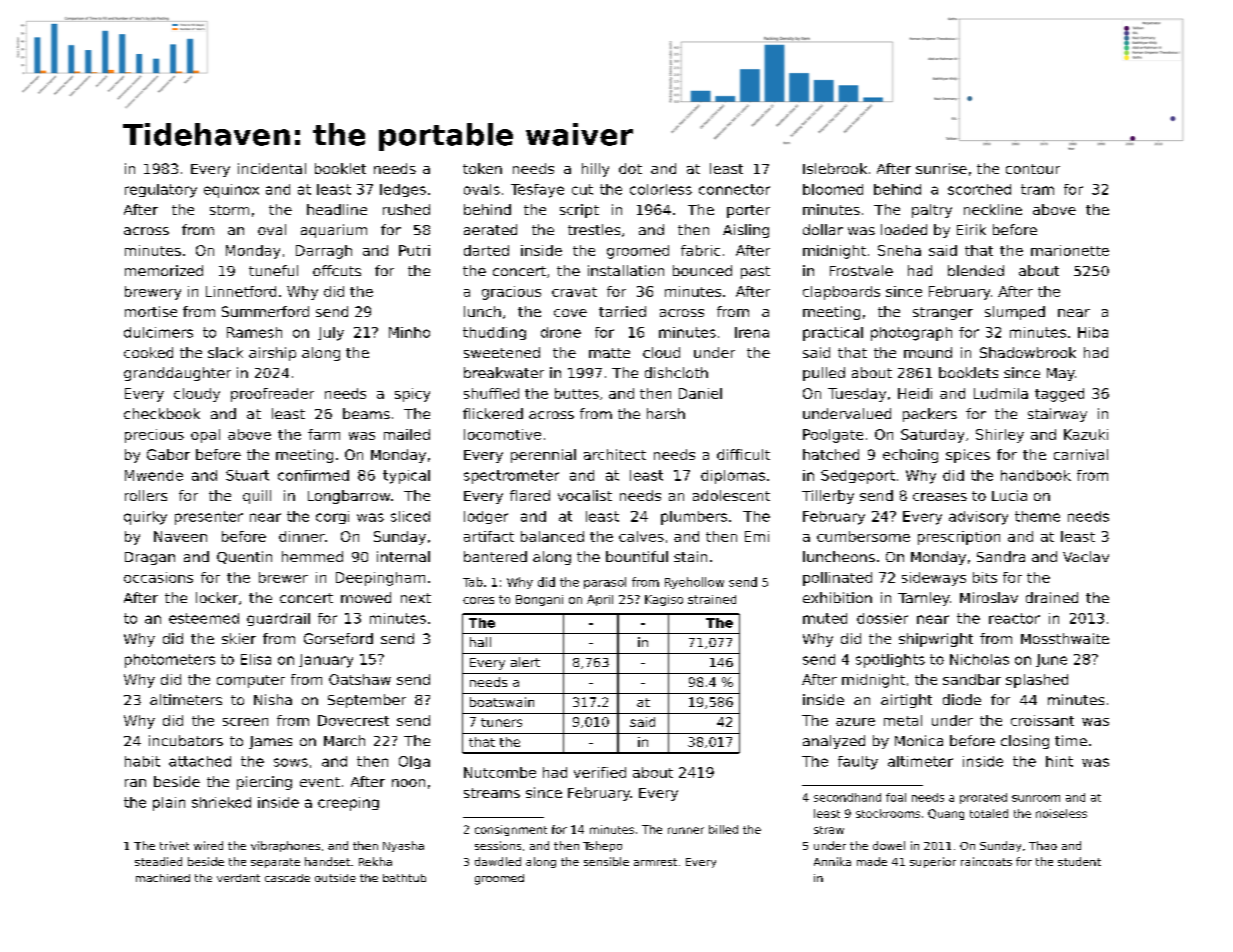 The width and height of the page is (1233, 952). Describe the element at coordinates (1042, 720) in the page. I see `croissant` at that location.
